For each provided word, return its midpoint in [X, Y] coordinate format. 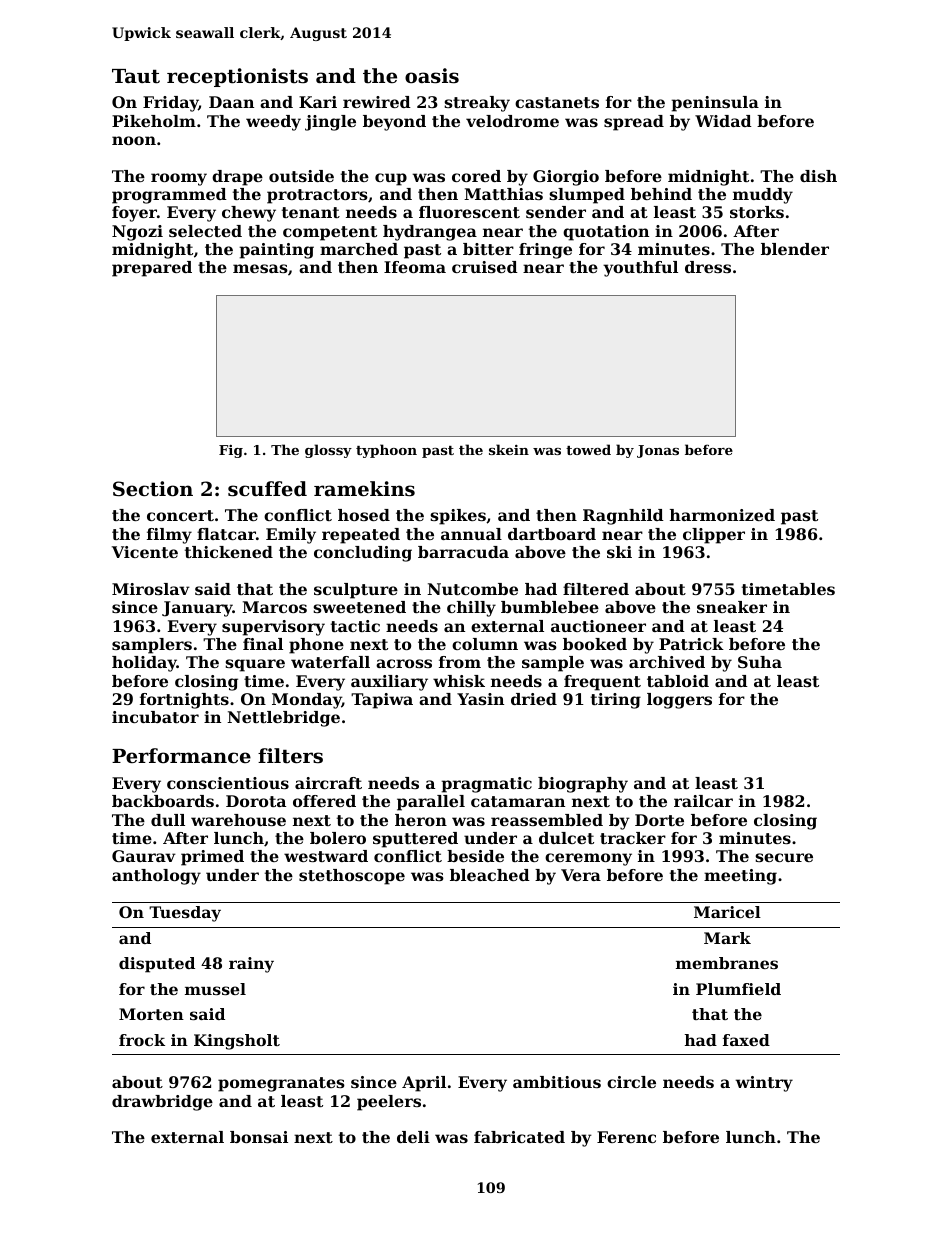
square [255, 665]
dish [818, 176]
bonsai [259, 1137]
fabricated [519, 1137]
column [485, 644]
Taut [136, 76]
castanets [557, 102]
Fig [231, 451]
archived [667, 662]
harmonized [722, 515]
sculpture [356, 591]
